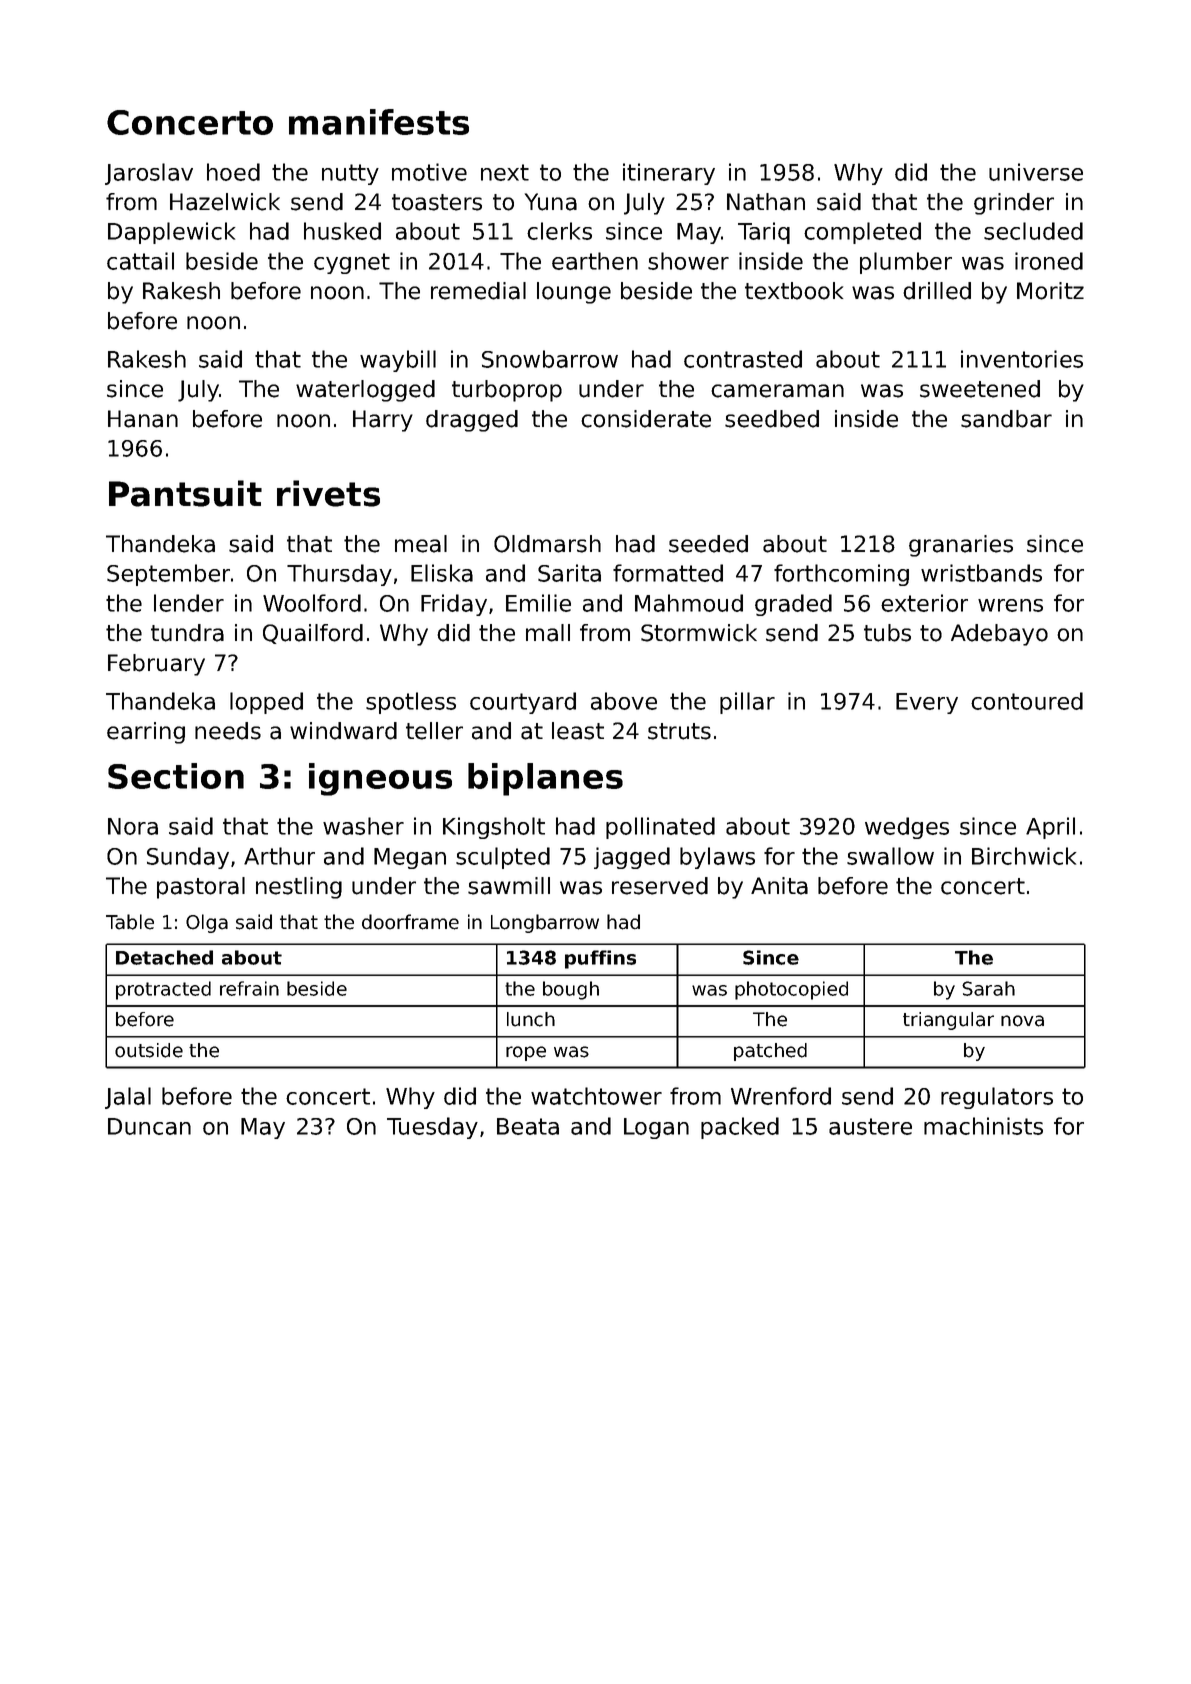 The image size is (1191, 1684). I want to click on universe, so click(1036, 172).
